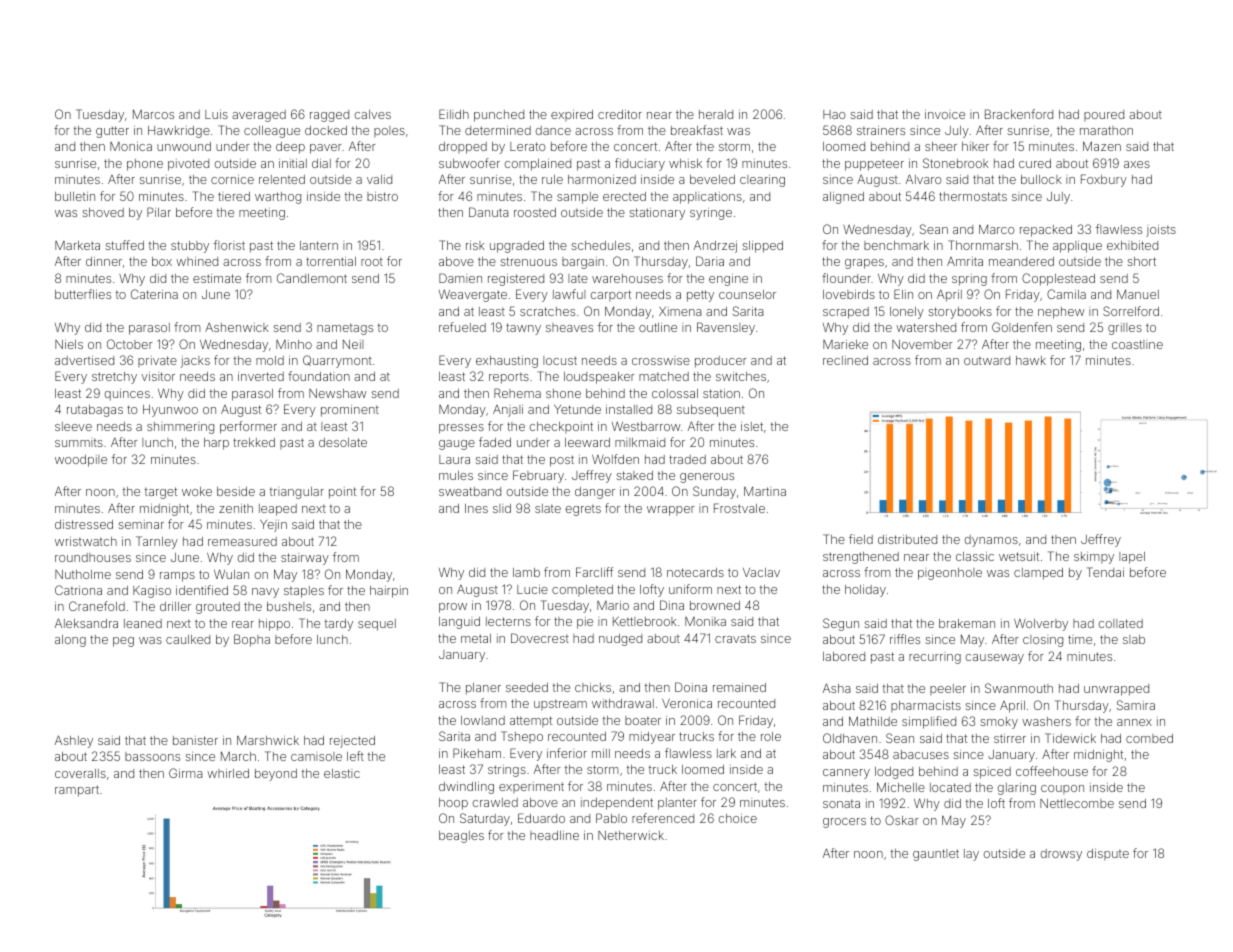  I want to click on Eilidh, so click(454, 114).
